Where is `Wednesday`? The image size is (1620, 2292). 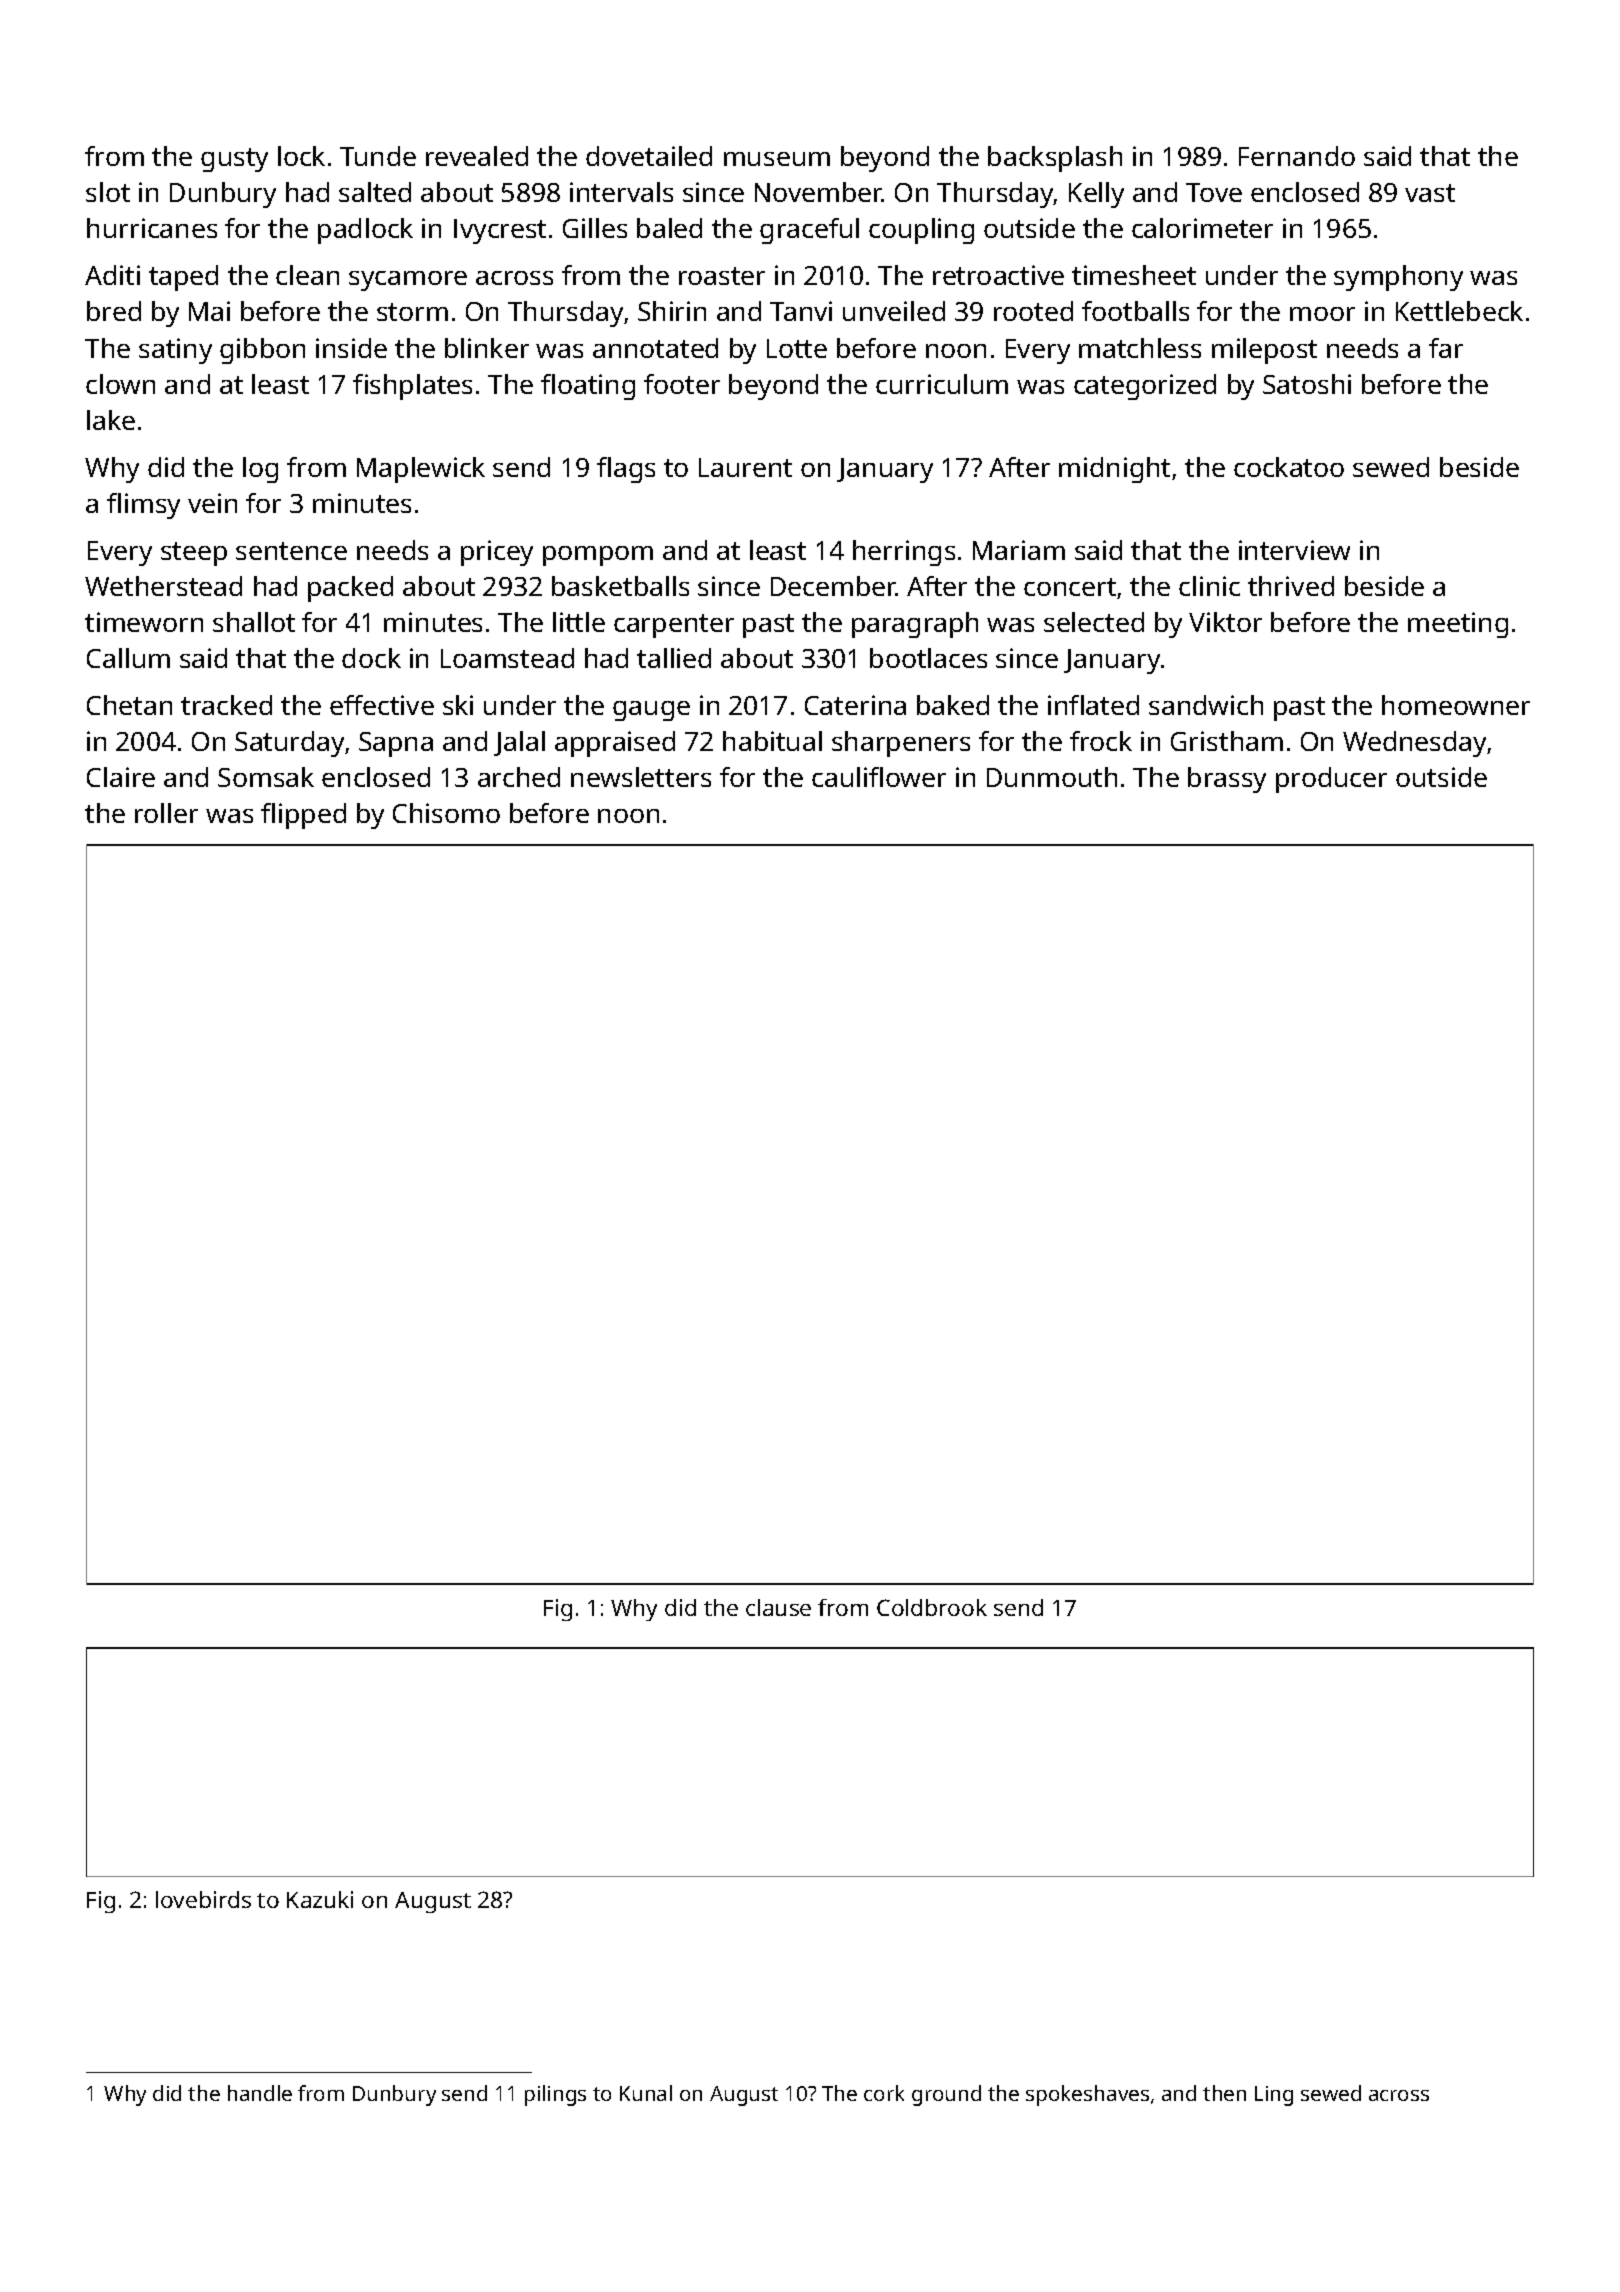
Wednesday is located at coordinates (1414, 744).
